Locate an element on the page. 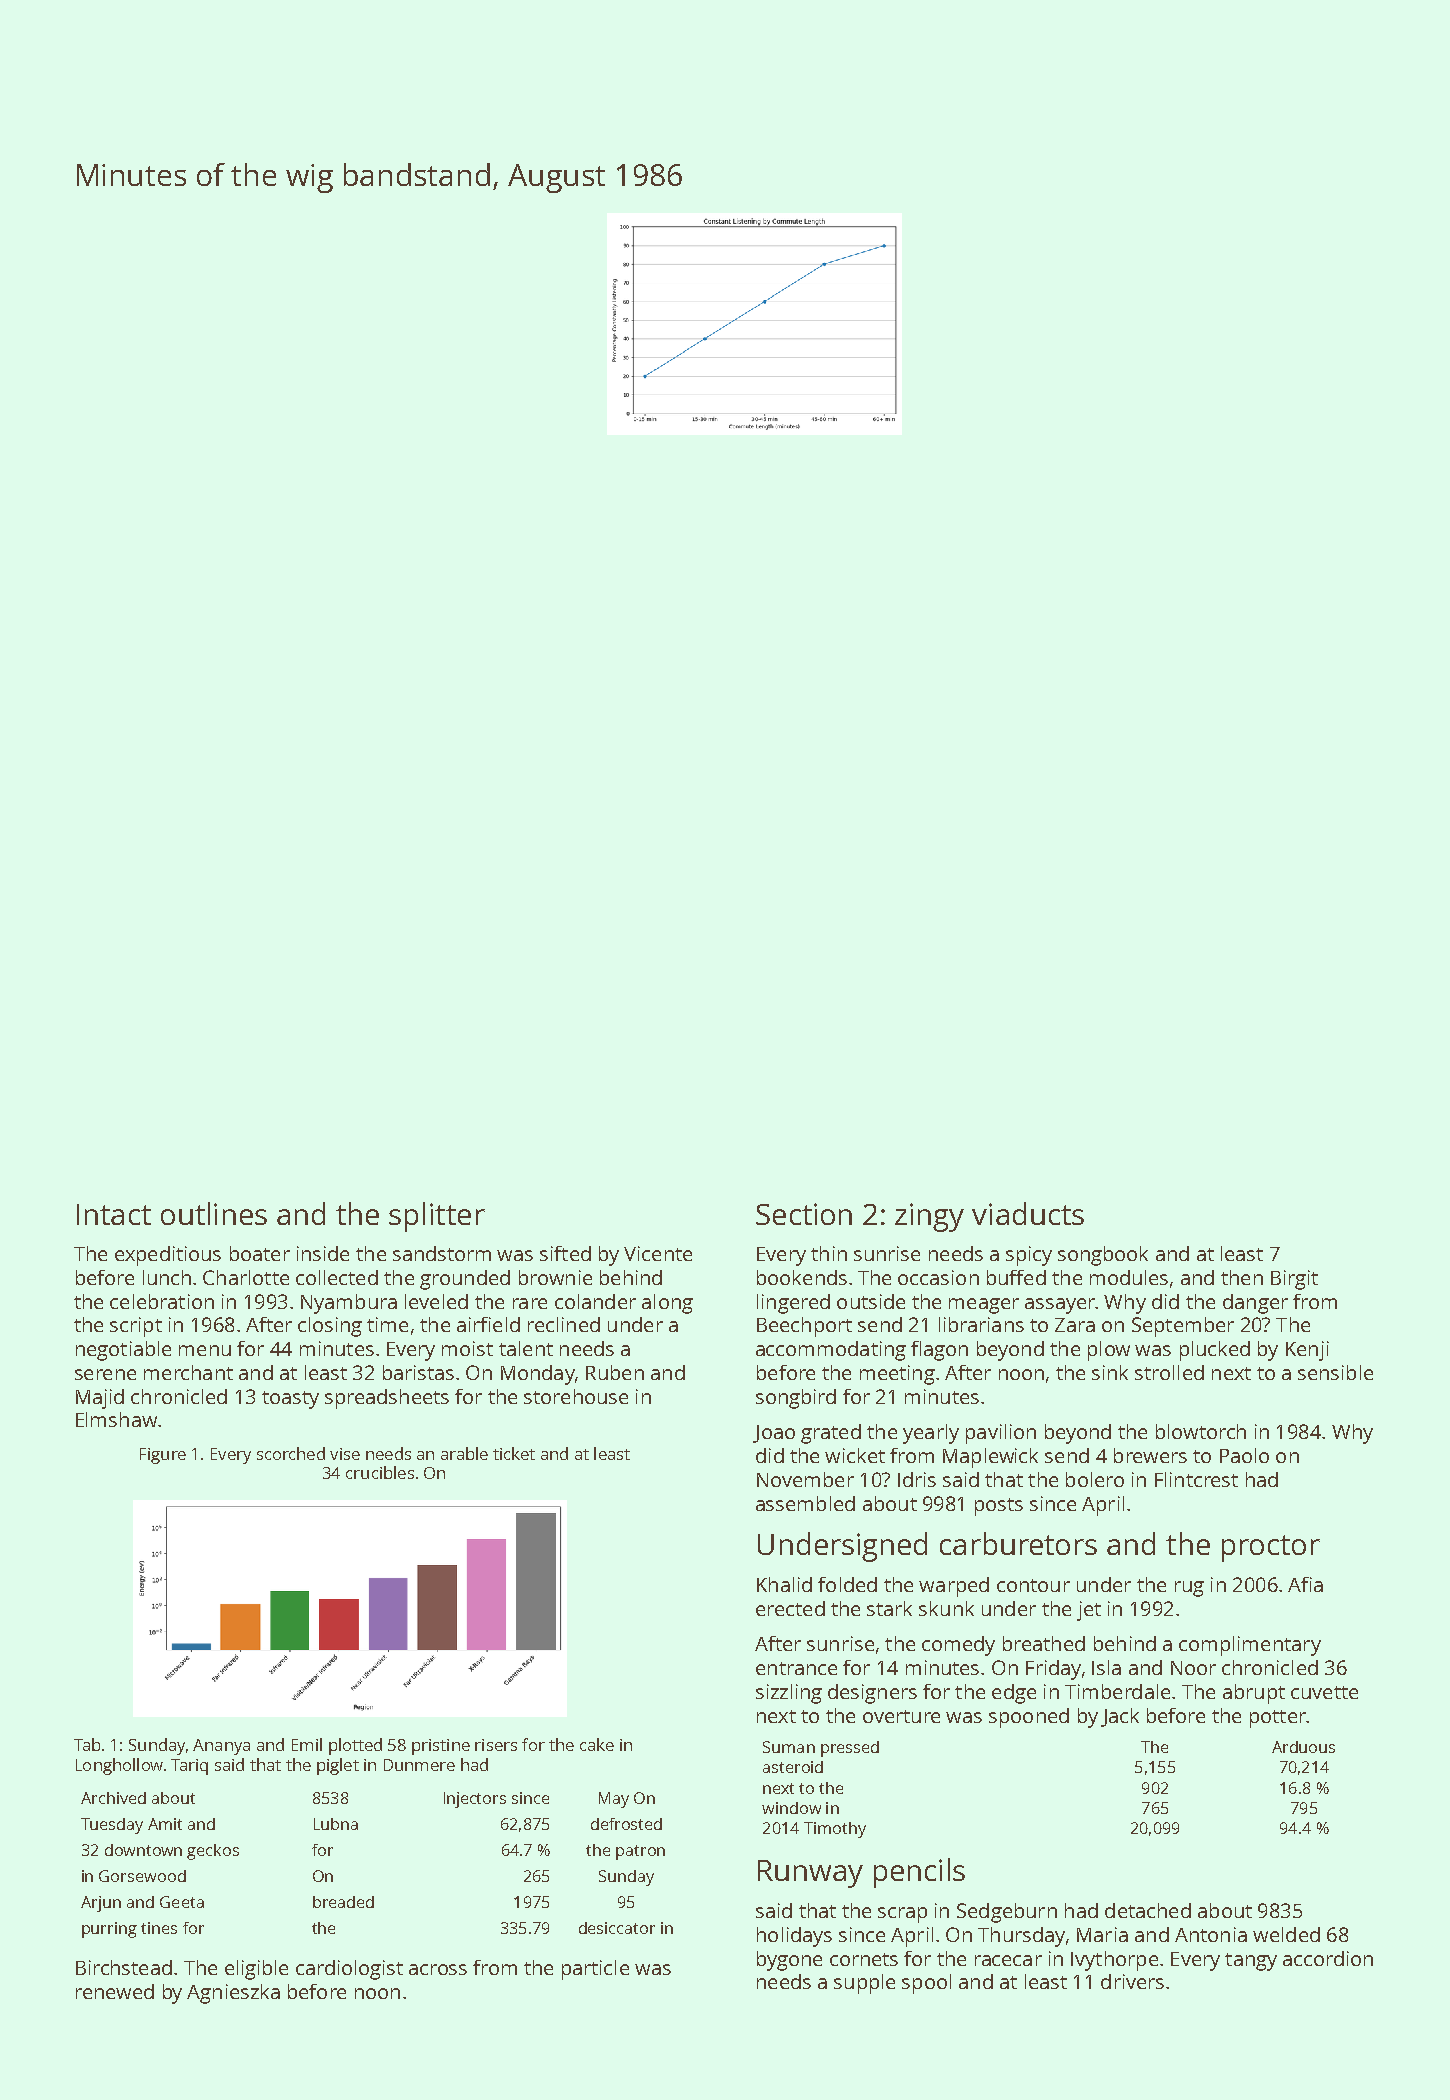  stark is located at coordinates (889, 1608).
